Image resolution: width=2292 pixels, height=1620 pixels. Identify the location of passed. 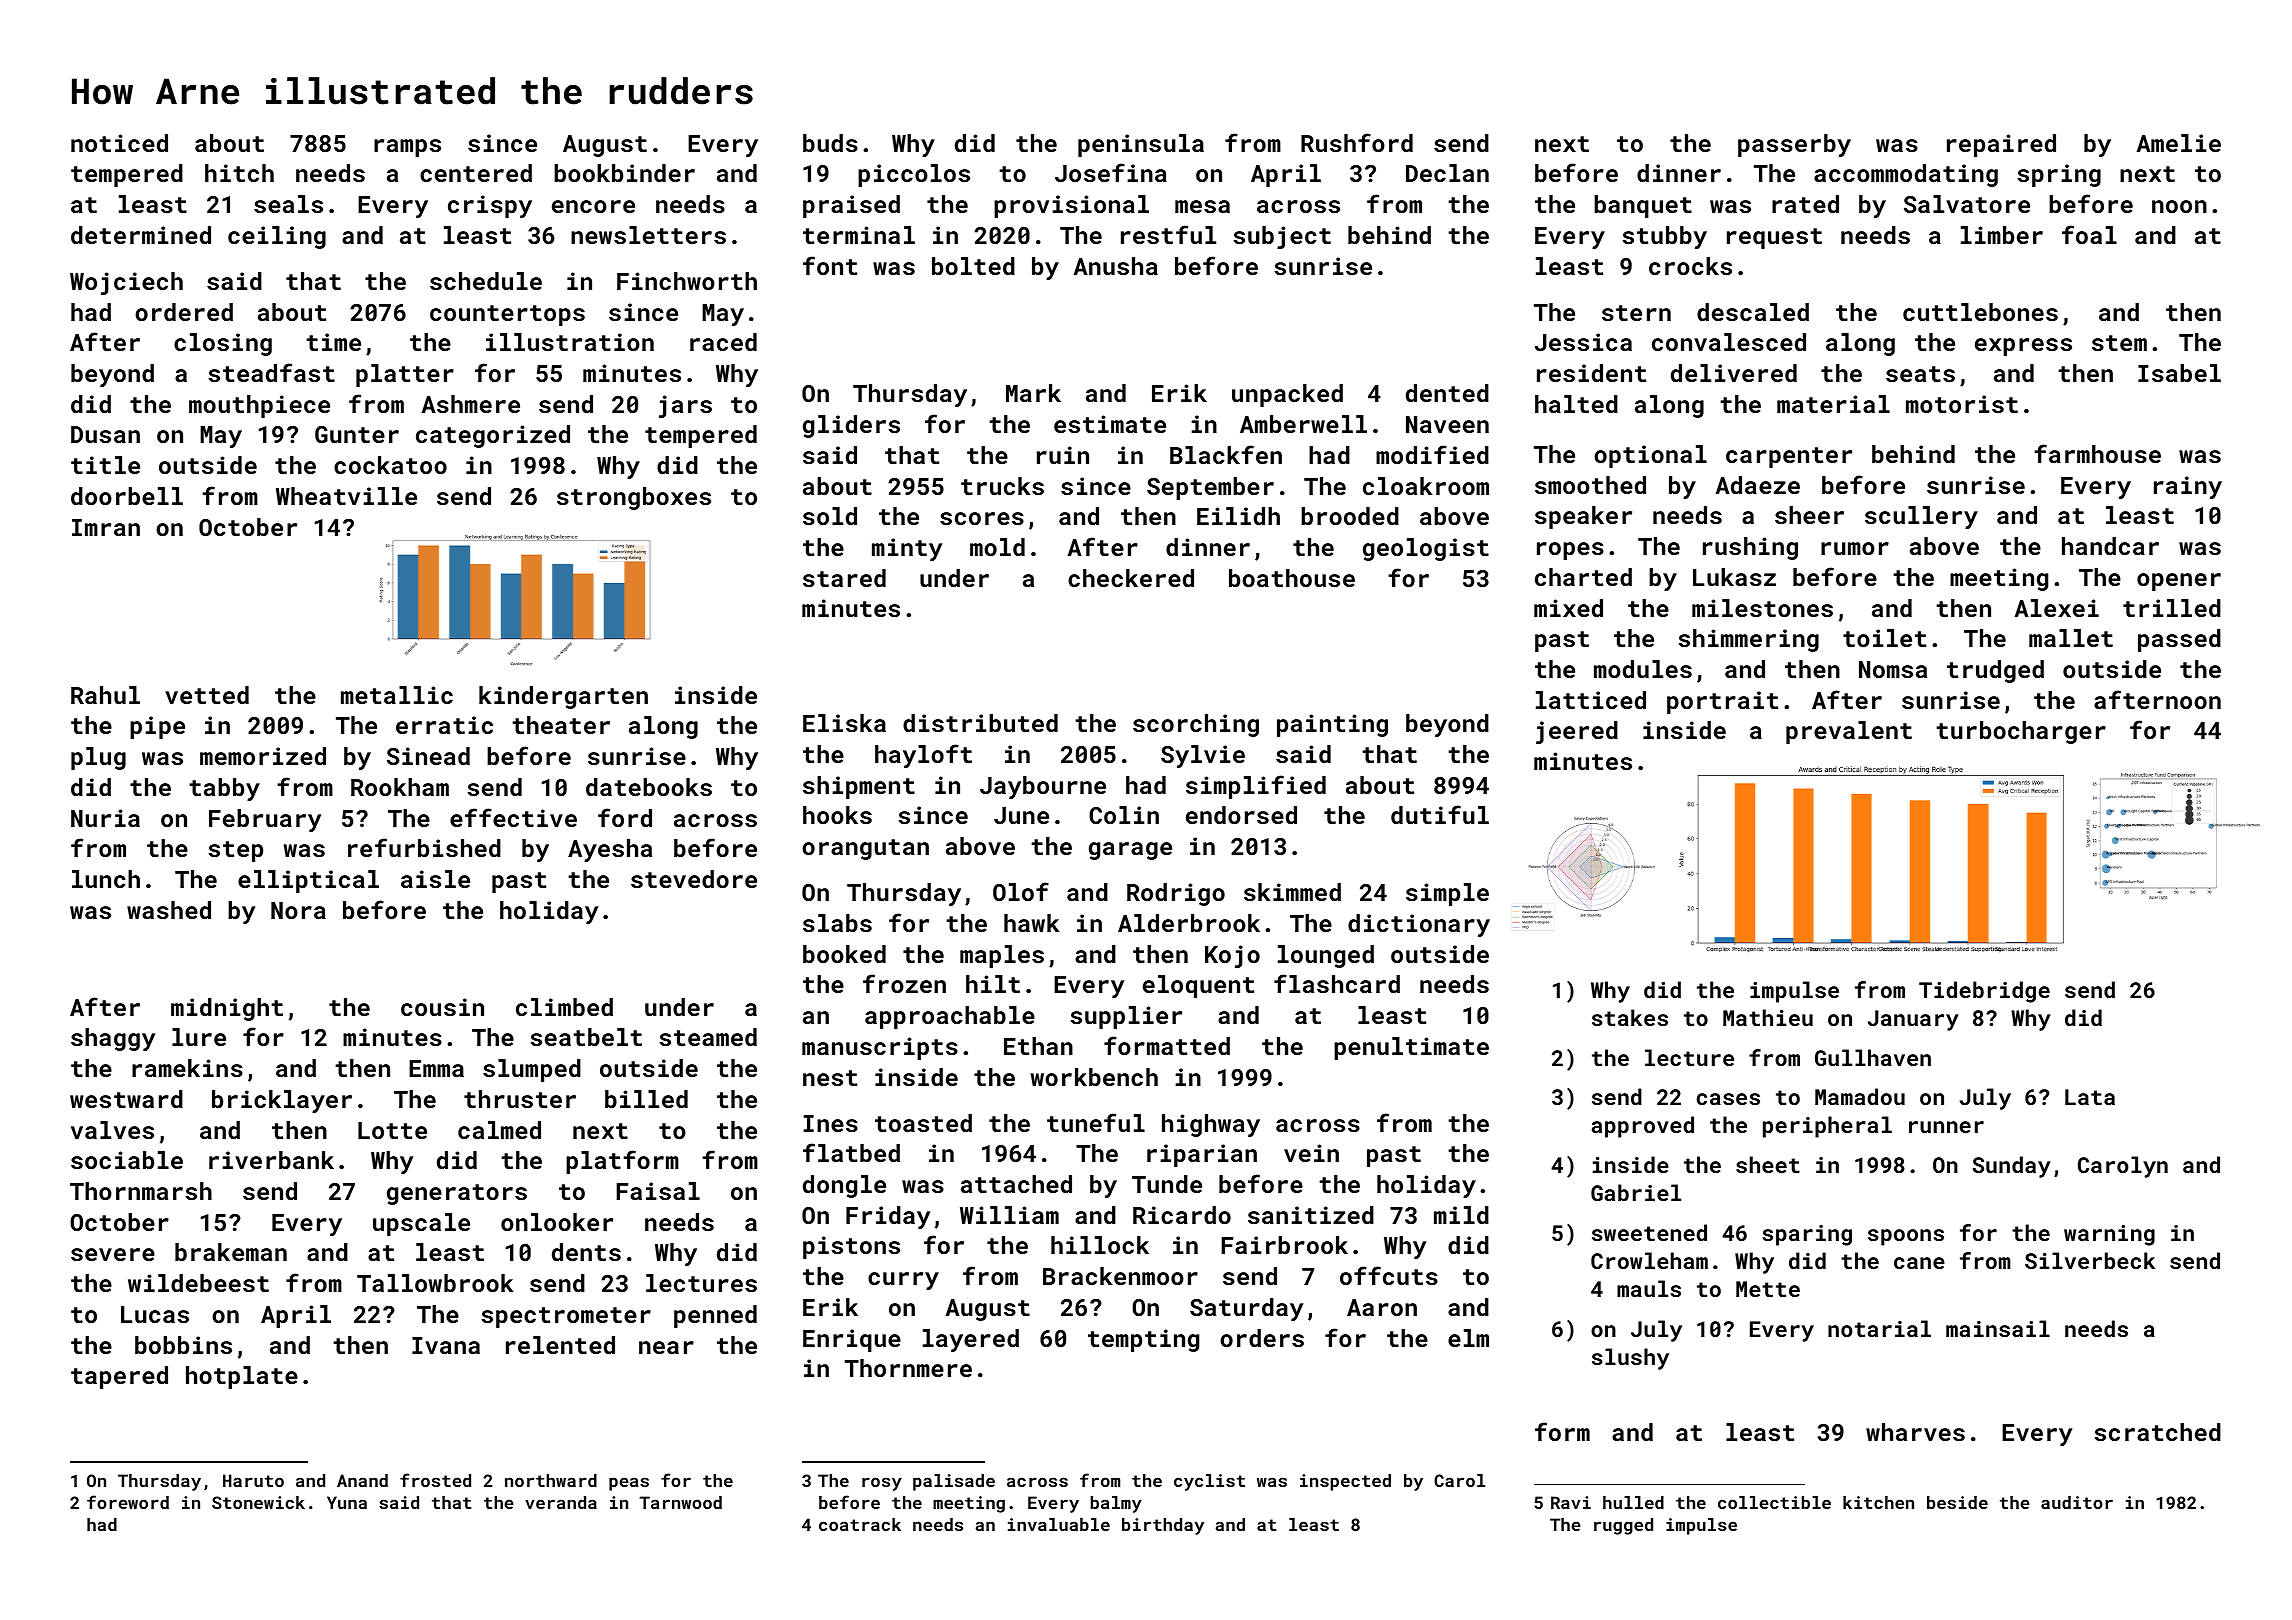
(2179, 640).
